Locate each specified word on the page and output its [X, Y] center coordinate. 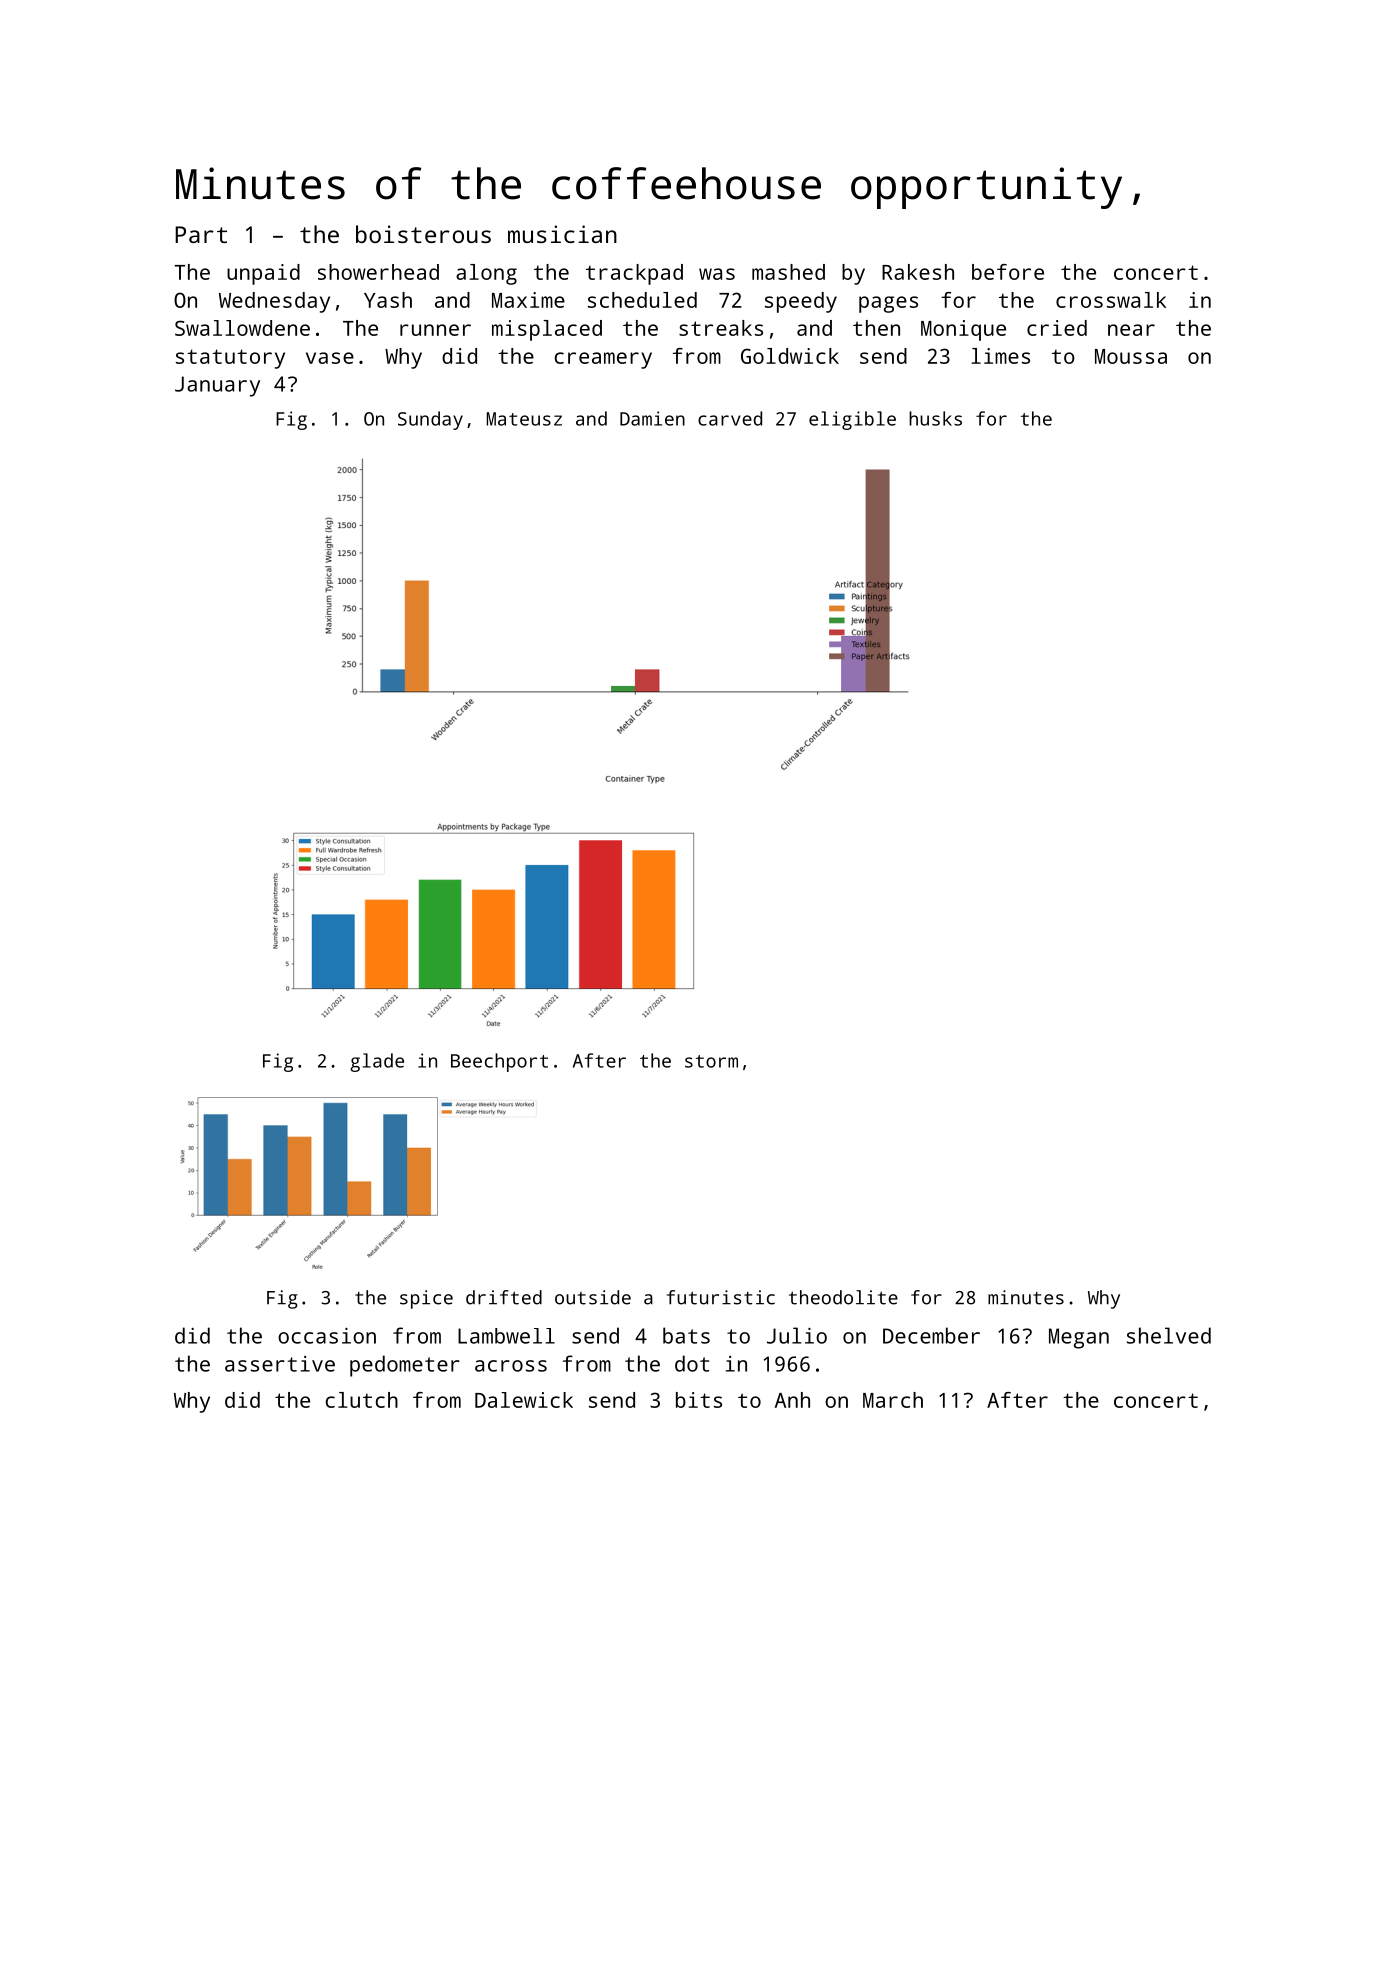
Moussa [1131, 356]
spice [426, 1299]
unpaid [263, 274]
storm [711, 1061]
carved [730, 418]
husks [935, 418]
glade [377, 1062]
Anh [792, 1400]
